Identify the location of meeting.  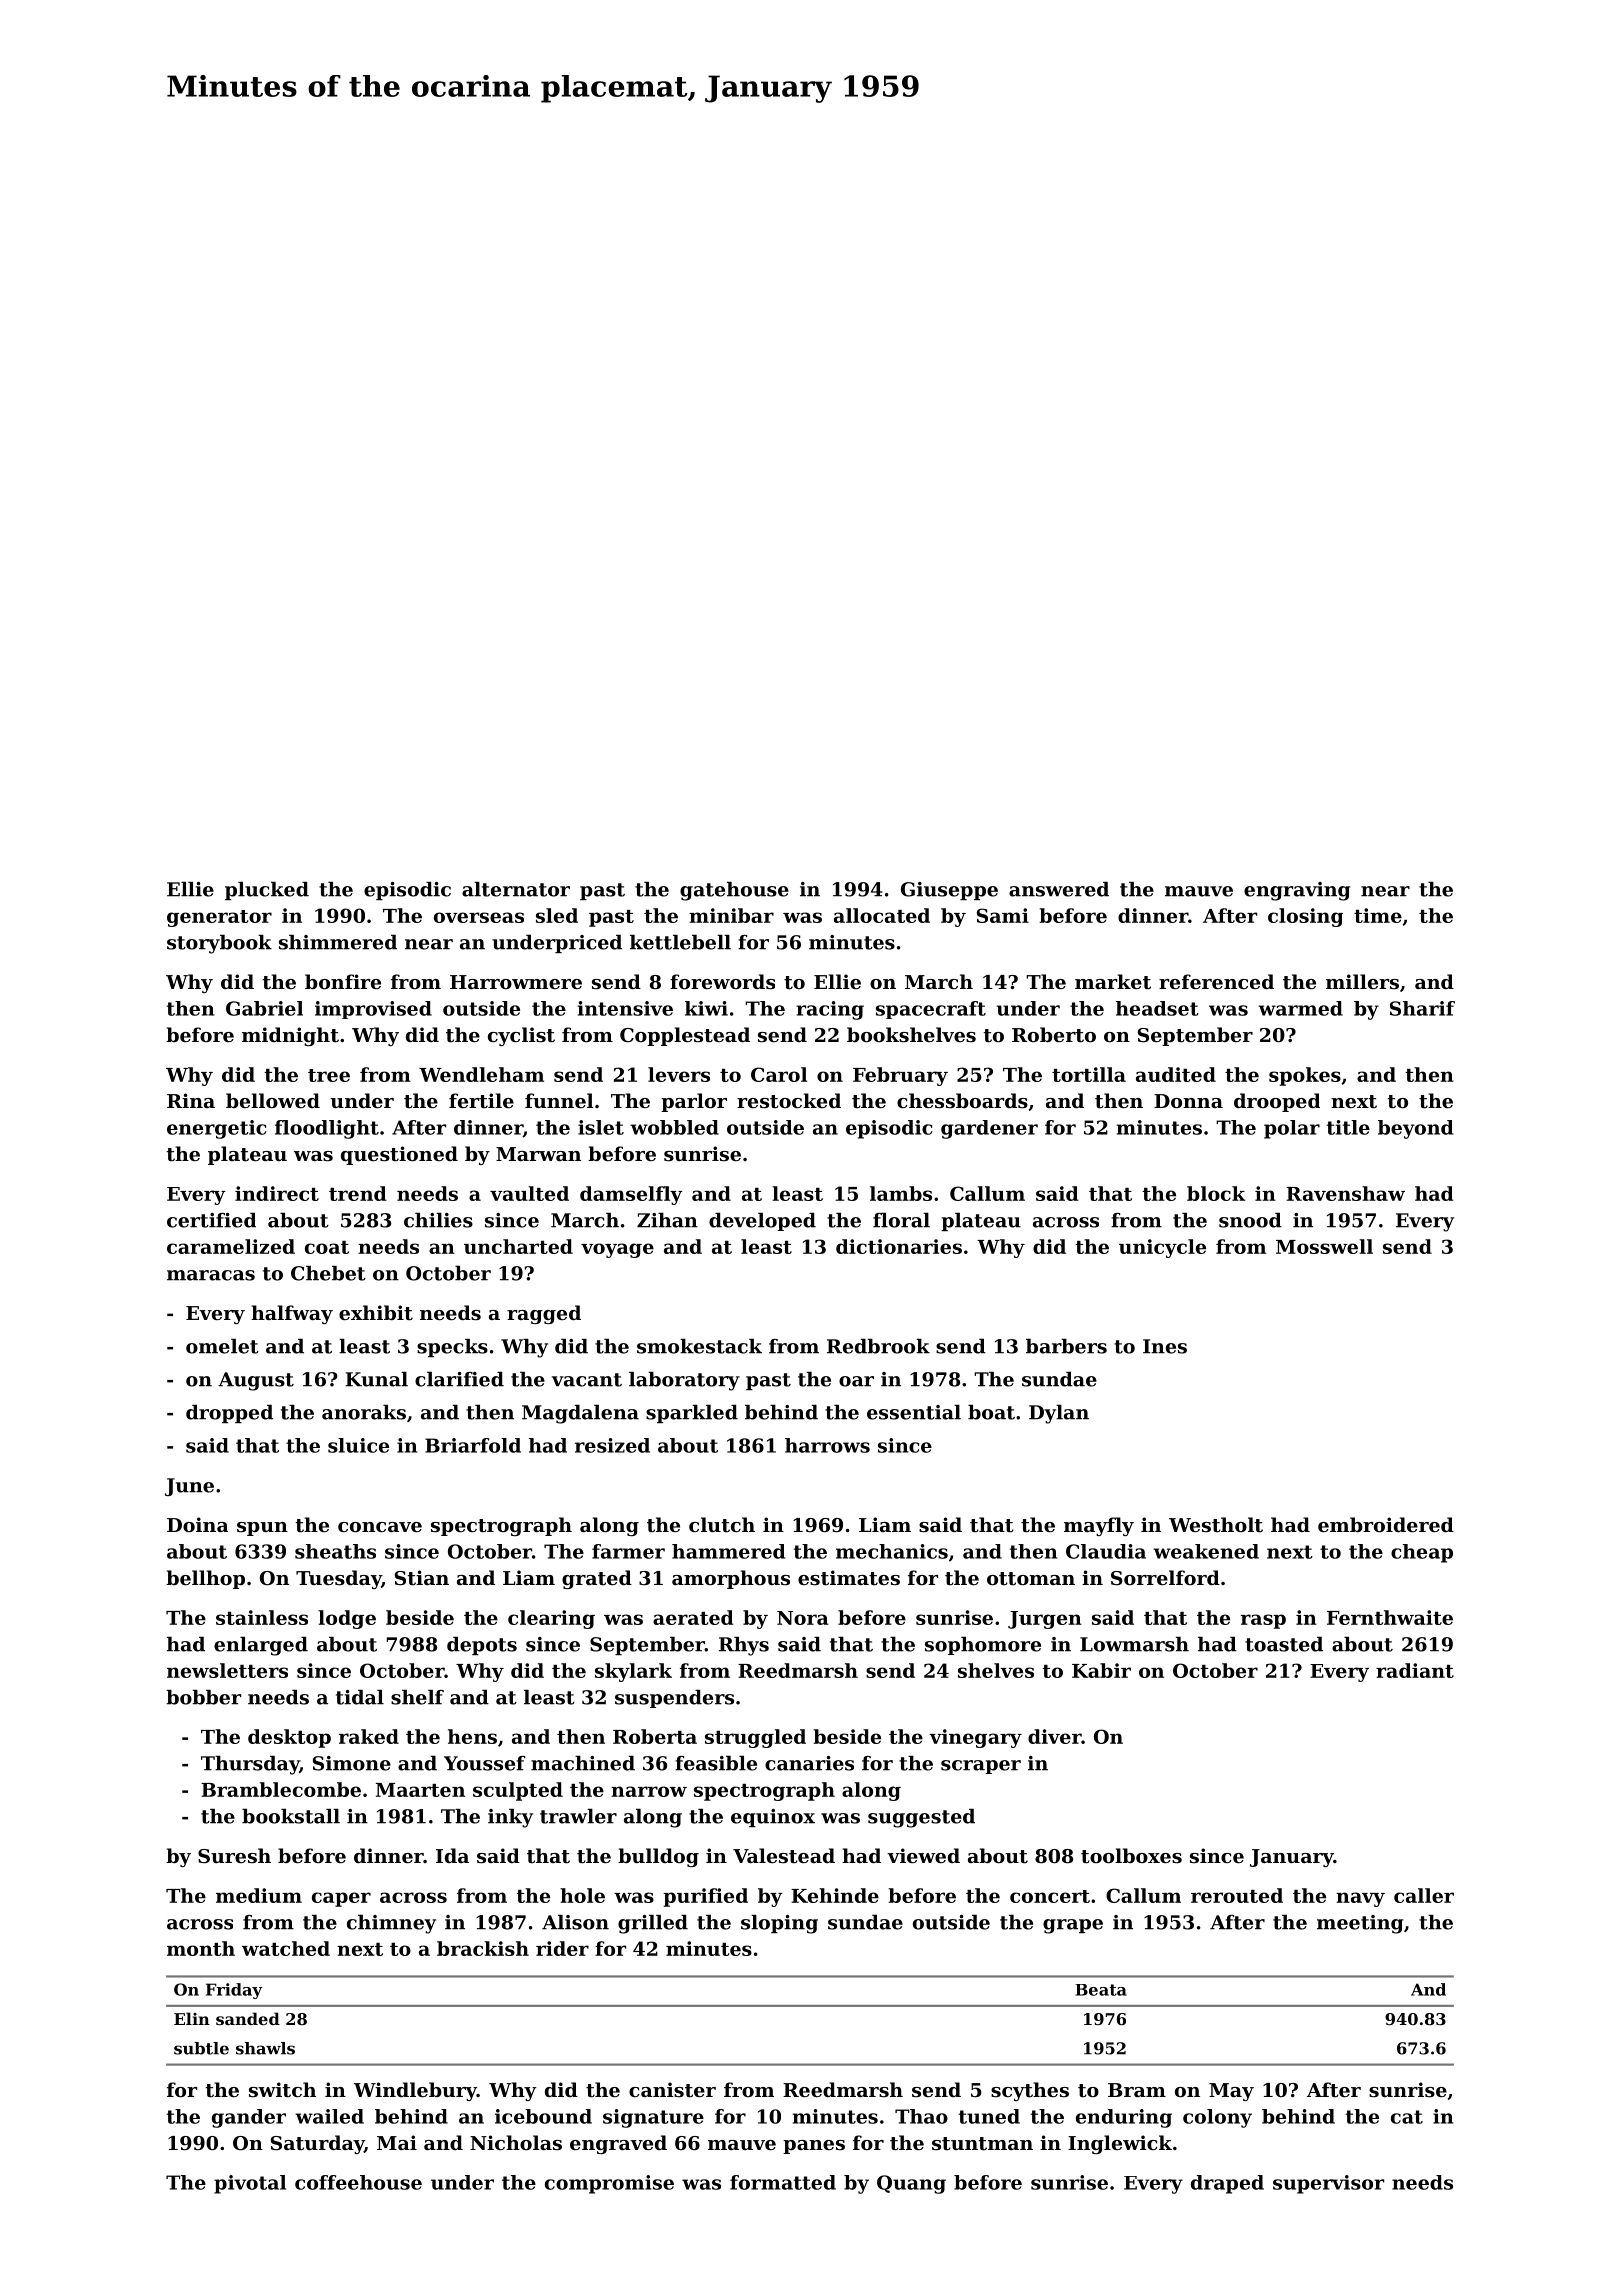
(1360, 1924).
